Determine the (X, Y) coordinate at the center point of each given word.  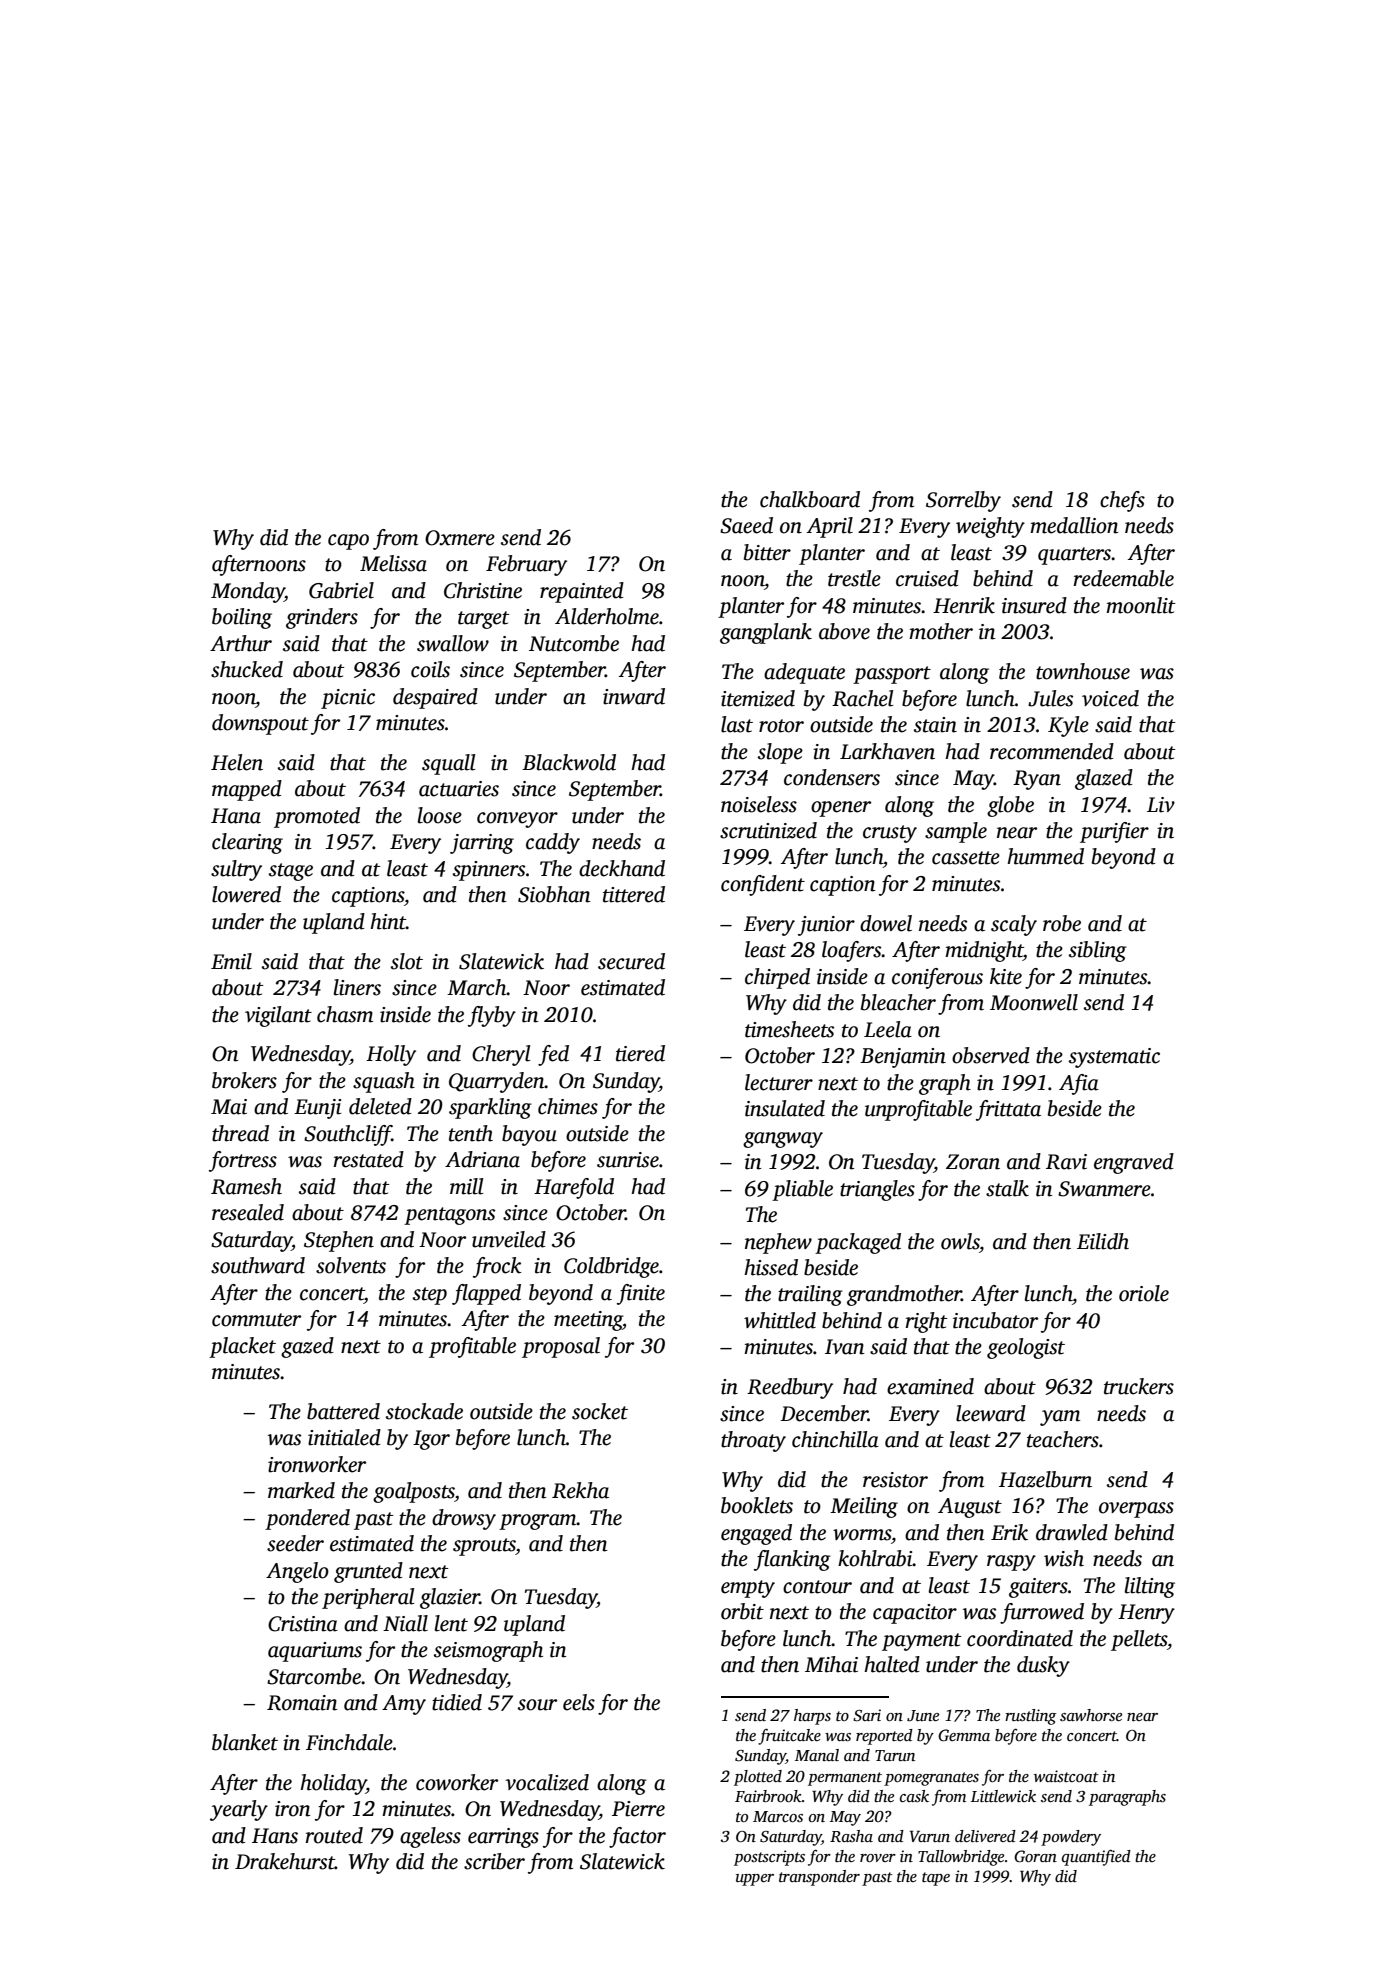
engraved (1134, 1163)
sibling (1098, 951)
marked (301, 1490)
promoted (317, 817)
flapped (486, 1294)
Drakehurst (285, 1861)
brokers (244, 1080)
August (970, 1508)
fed (553, 1055)
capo (348, 542)
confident (763, 885)
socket (600, 1411)
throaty (753, 1441)
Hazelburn (1045, 1479)
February (526, 565)
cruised (927, 578)
